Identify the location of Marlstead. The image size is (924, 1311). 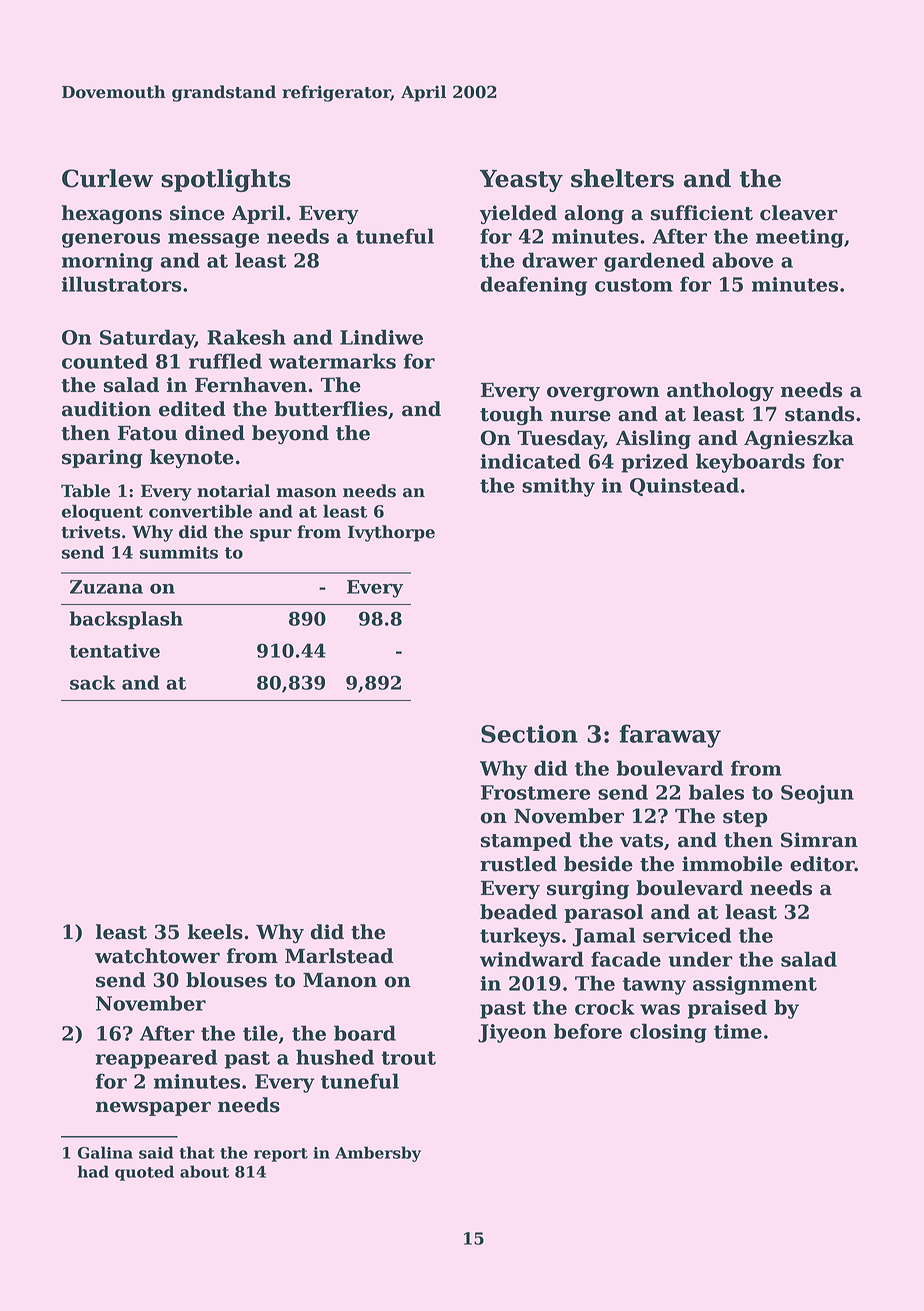
(339, 956).
